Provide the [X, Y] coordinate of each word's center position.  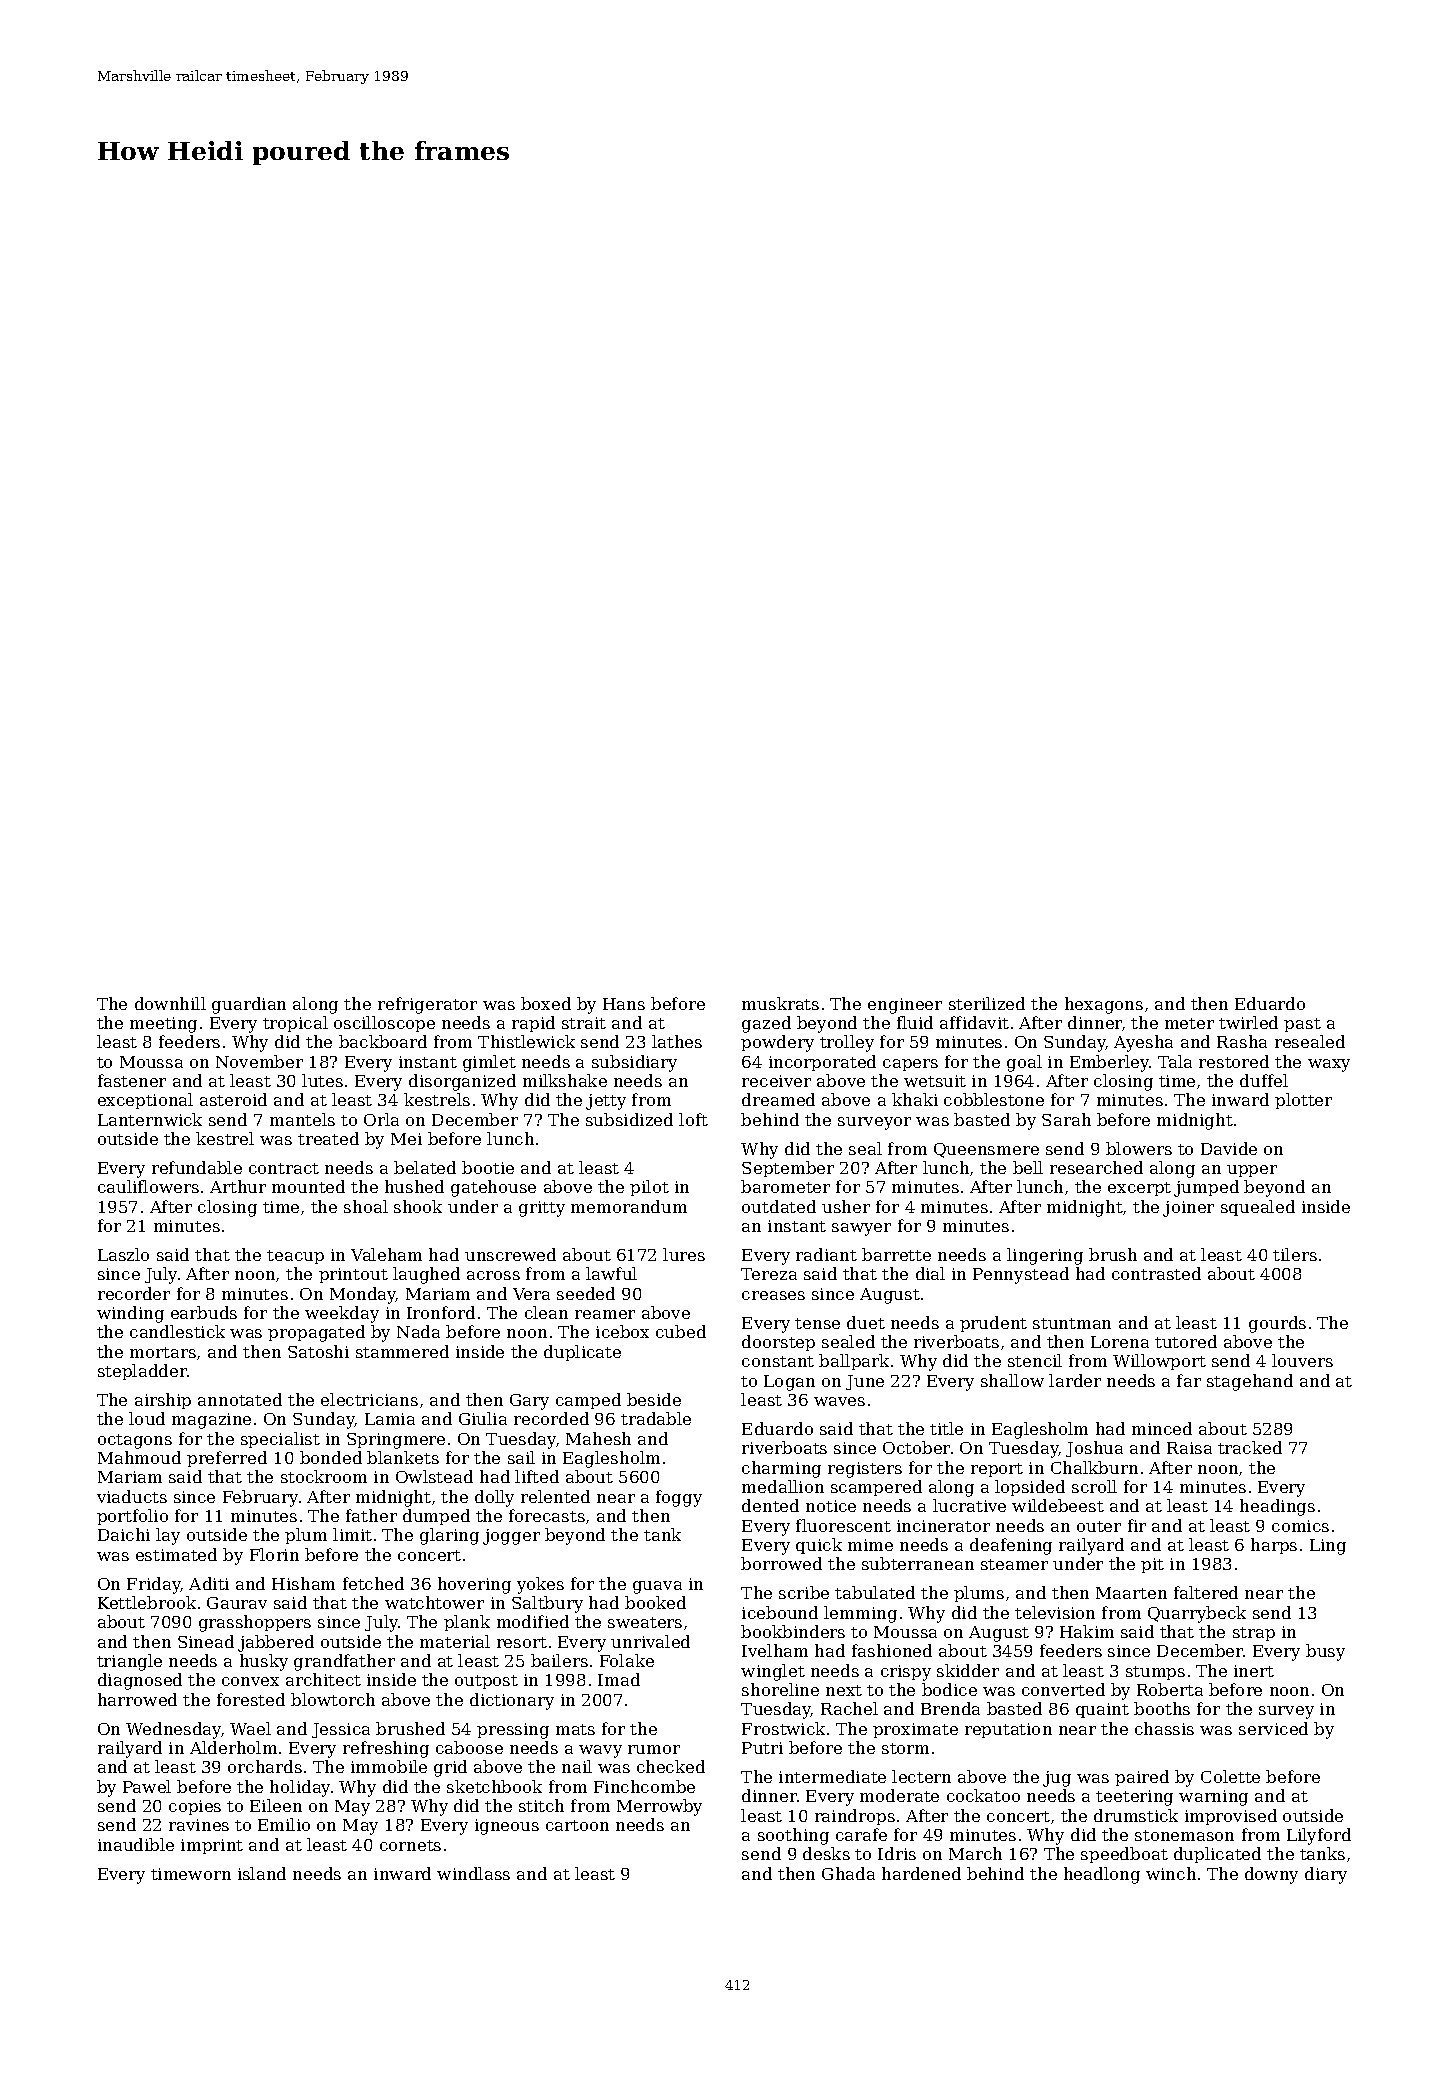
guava [657, 1587]
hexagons [1104, 1005]
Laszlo [123, 1254]
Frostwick [783, 1728]
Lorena [1120, 1342]
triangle [129, 1662]
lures [684, 1254]
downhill [170, 1003]
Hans [624, 1004]
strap [1254, 1634]
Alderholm [233, 1747]
